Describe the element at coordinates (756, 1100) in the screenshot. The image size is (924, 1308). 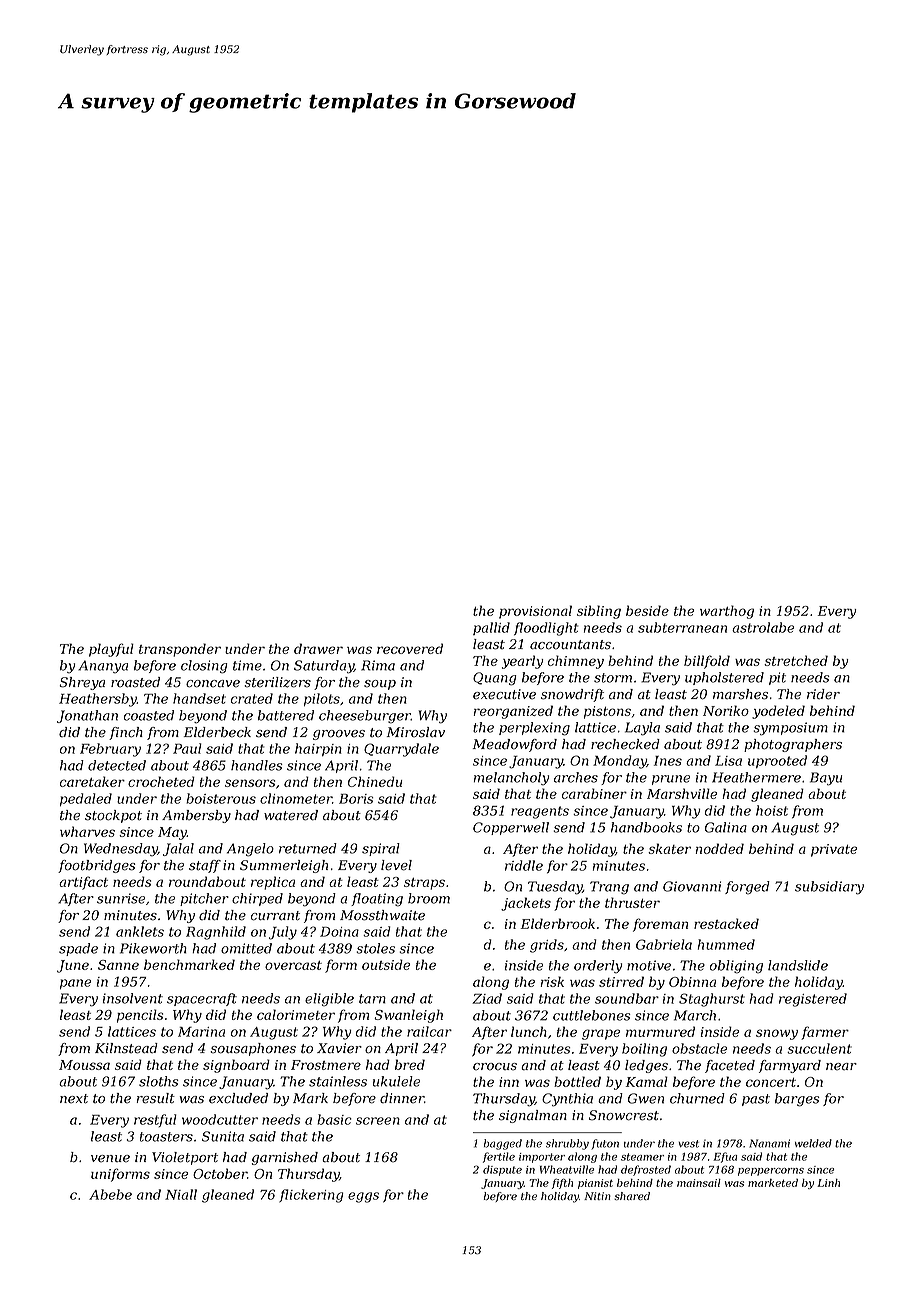
I see `past` at that location.
